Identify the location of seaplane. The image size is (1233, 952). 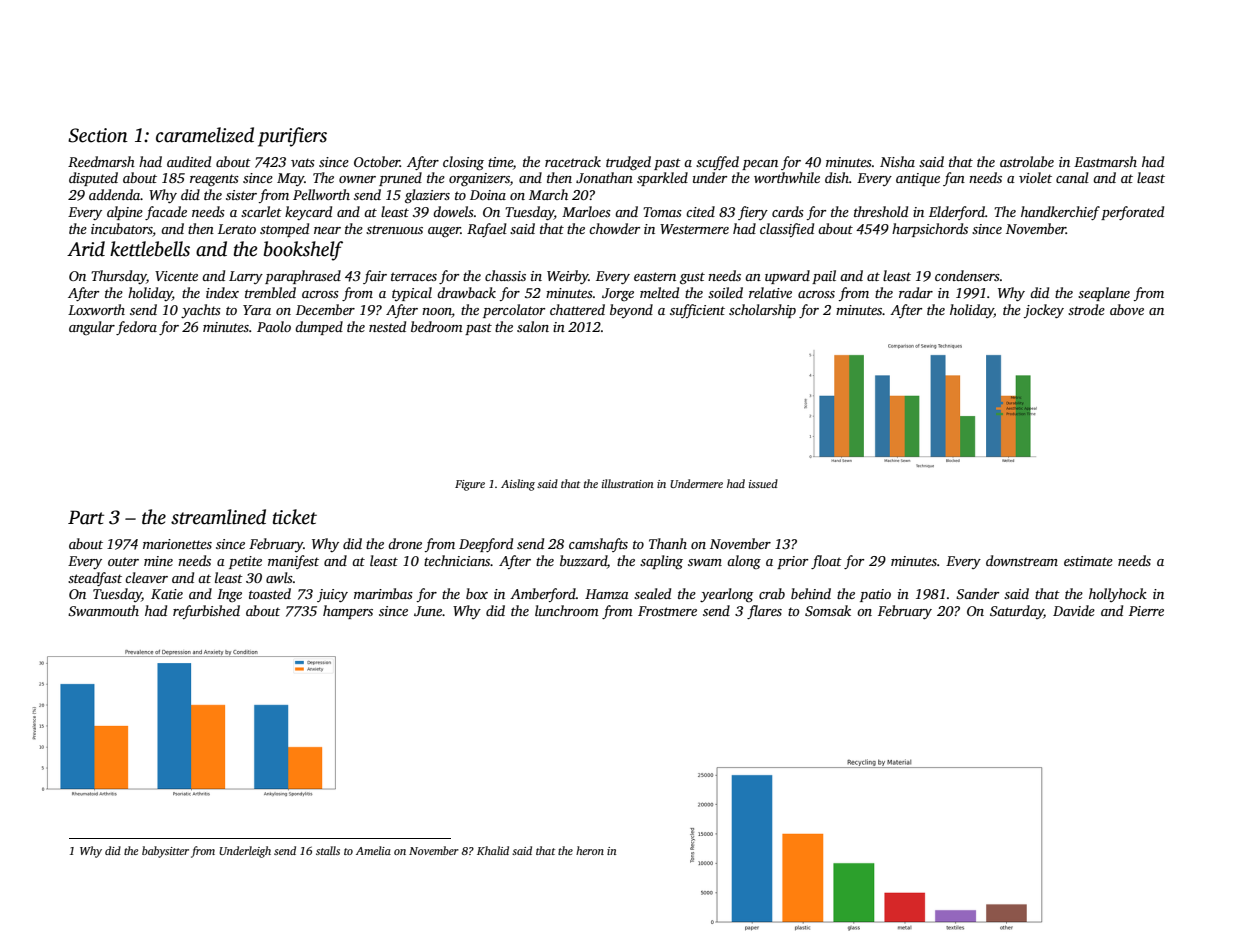
(1104, 294).
